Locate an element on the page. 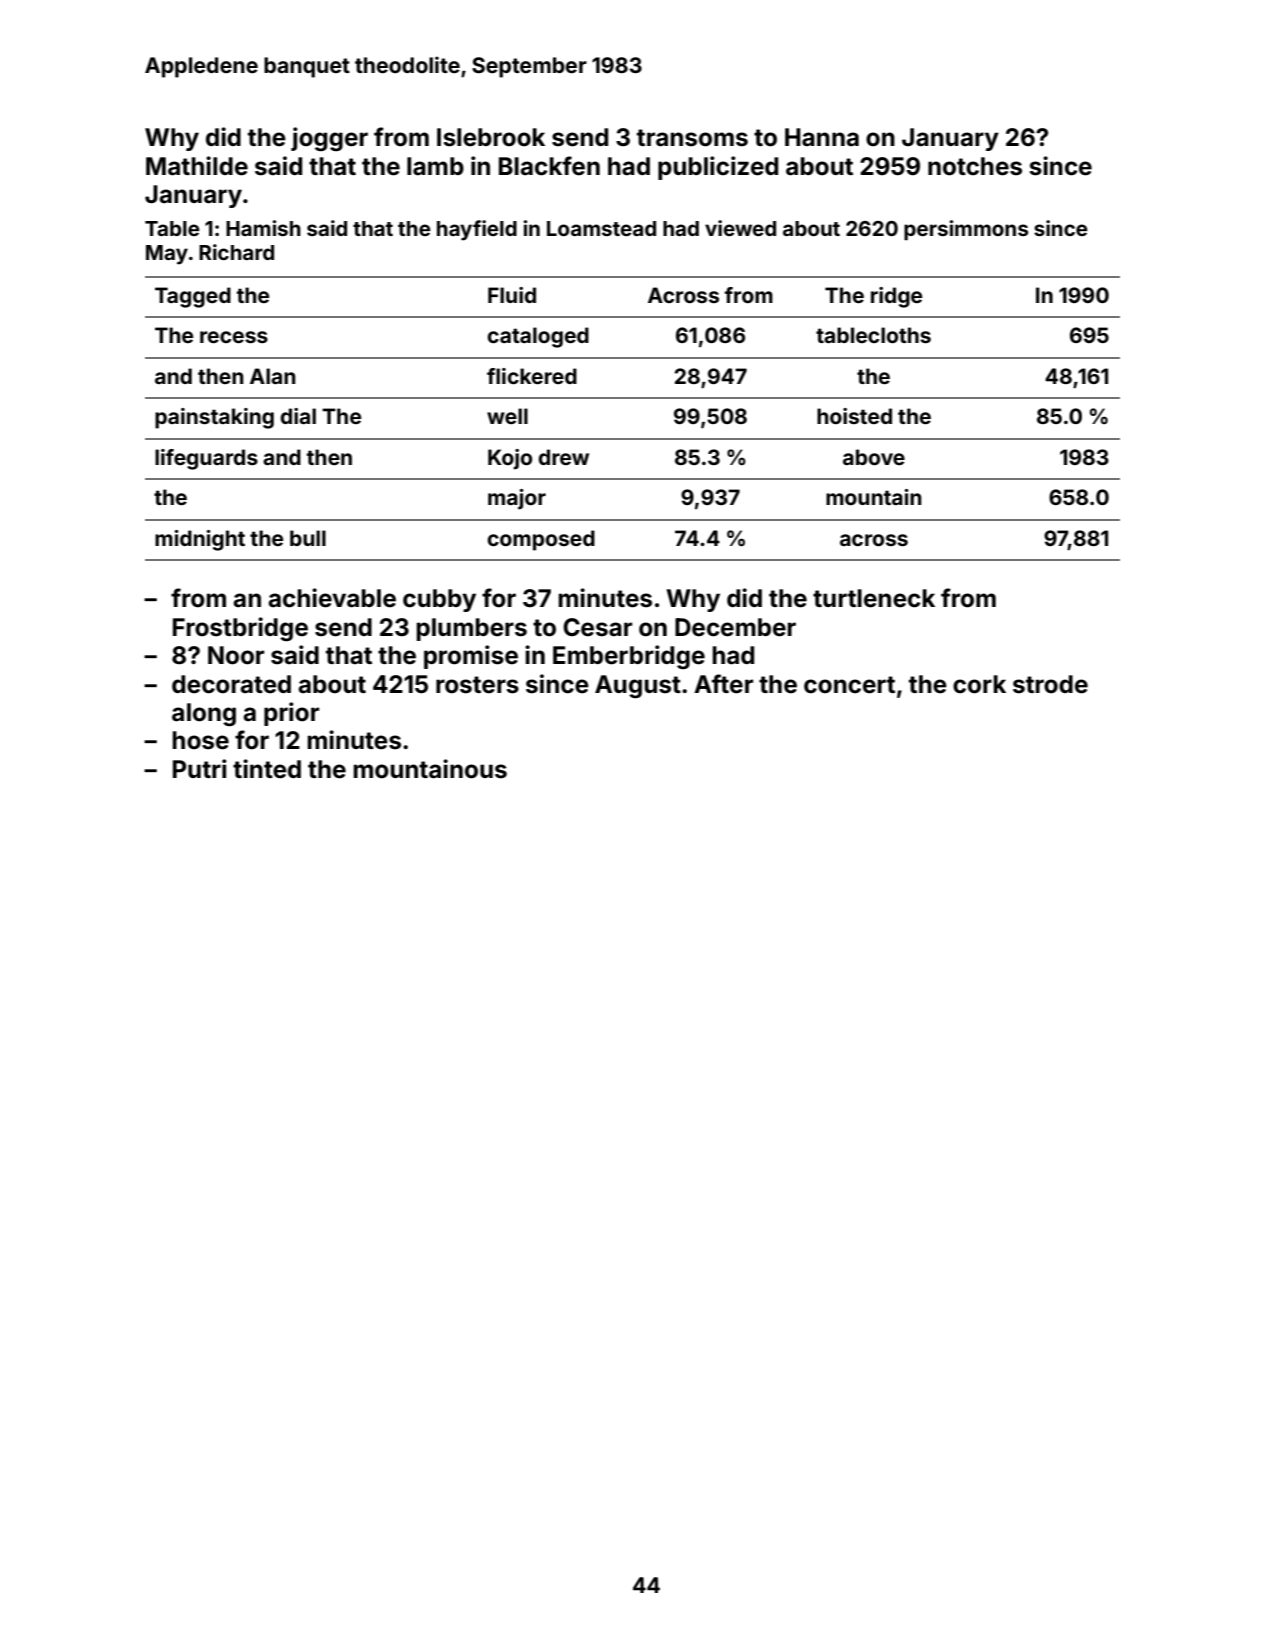 The image size is (1264, 1635). notches is located at coordinates (975, 166).
